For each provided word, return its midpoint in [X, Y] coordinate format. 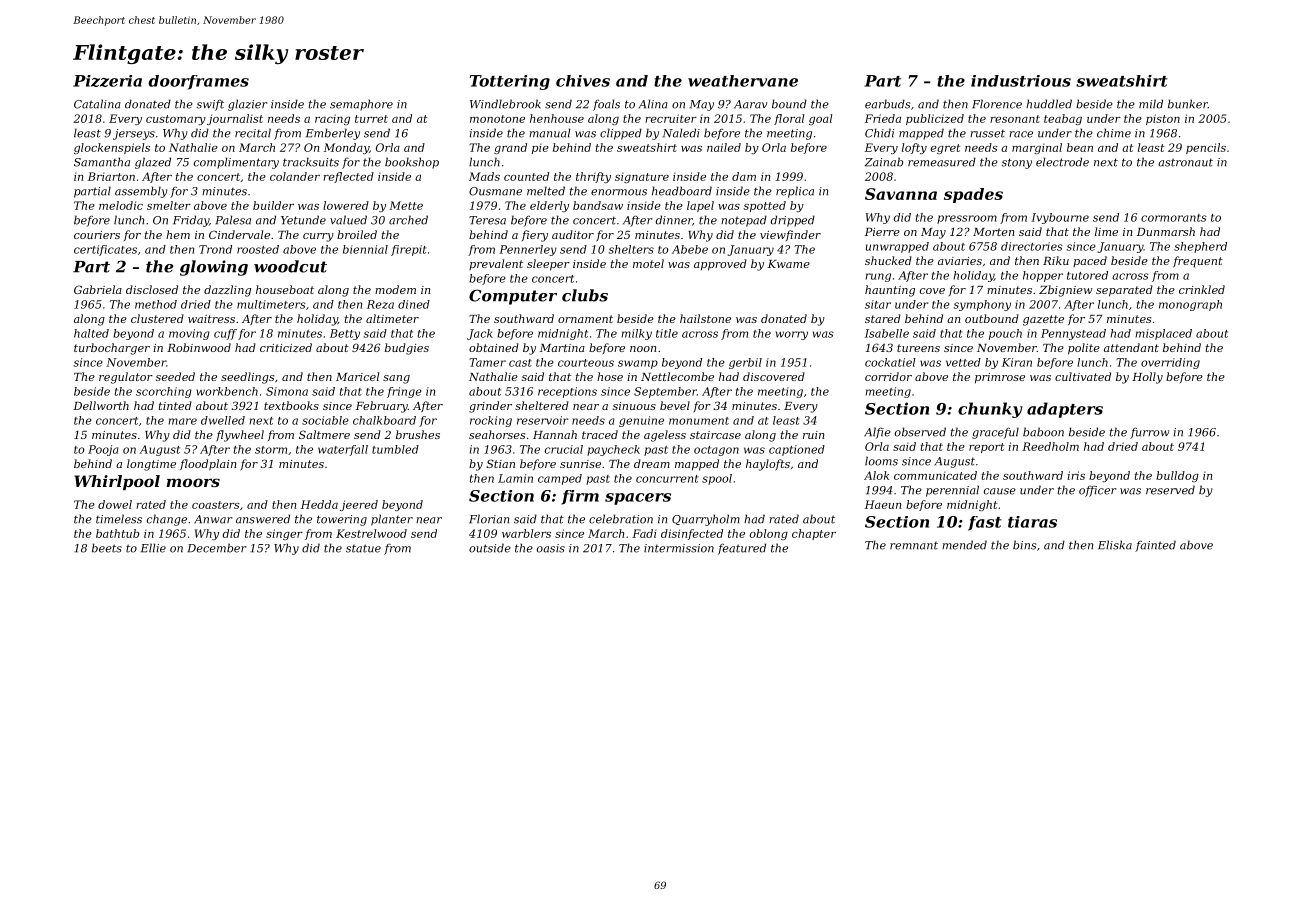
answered [263, 519]
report [986, 448]
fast [985, 523]
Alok [876, 475]
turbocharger [112, 349]
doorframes [198, 82]
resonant [1015, 119]
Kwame [789, 264]
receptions [567, 392]
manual [549, 133]
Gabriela [98, 289]
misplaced [1163, 334]
